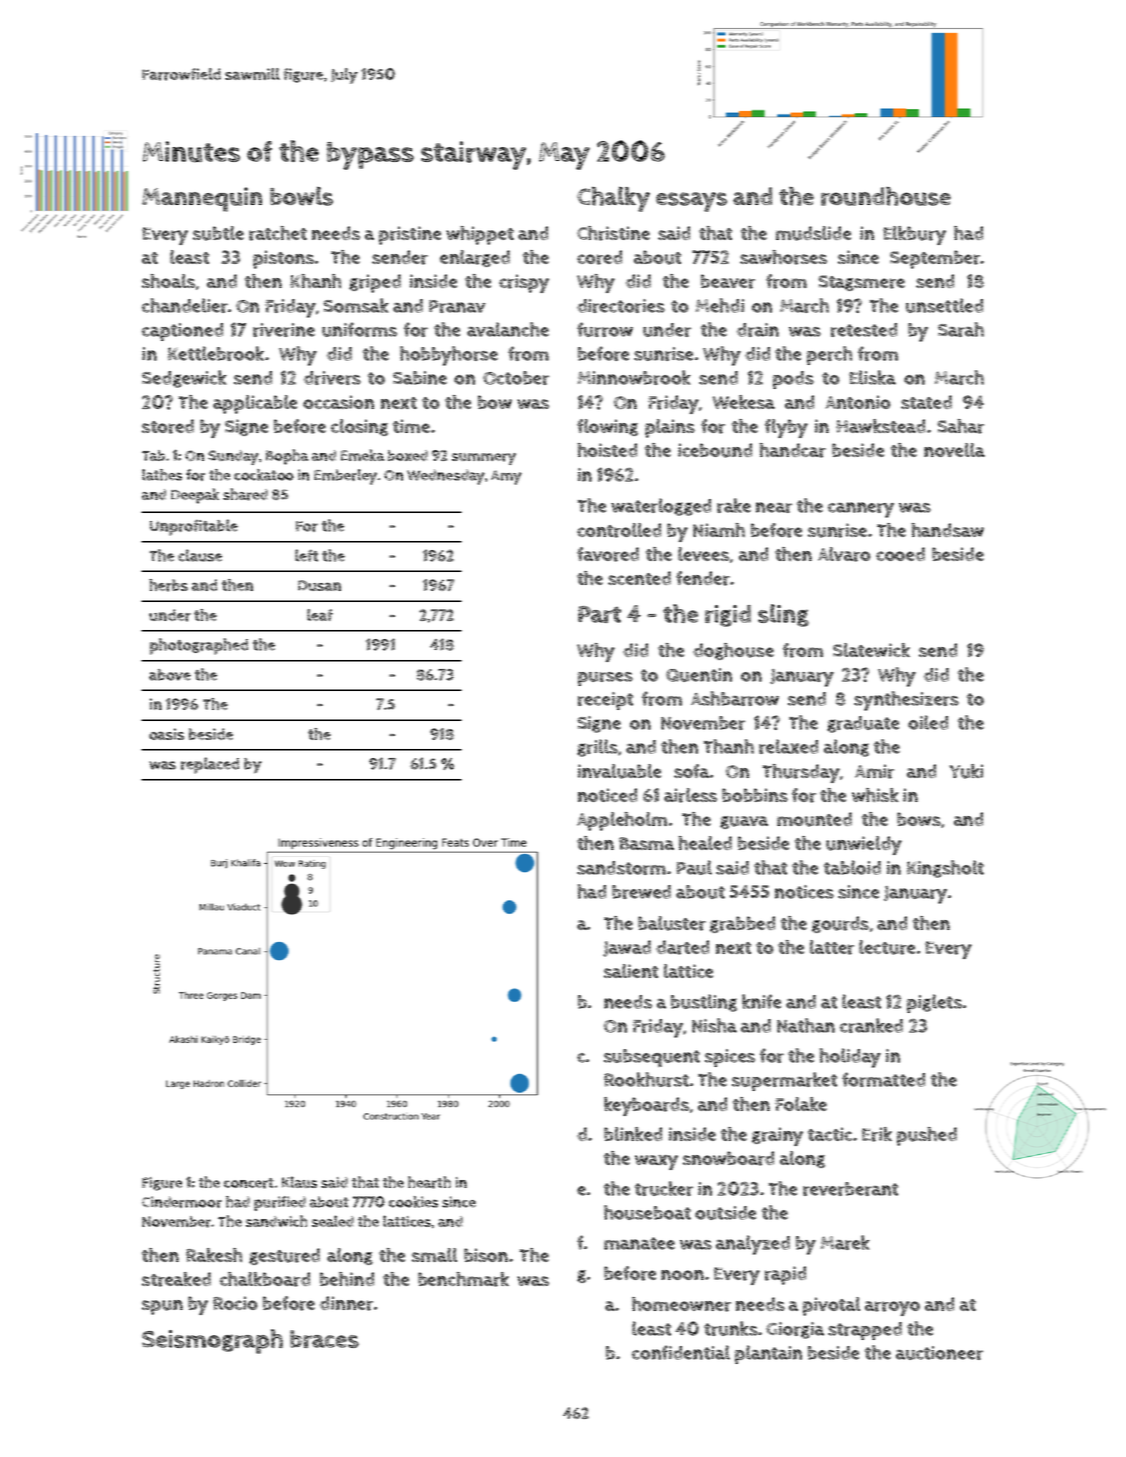  Describe the element at coordinates (681, 1352) in the screenshot. I see `confidential` at that location.
